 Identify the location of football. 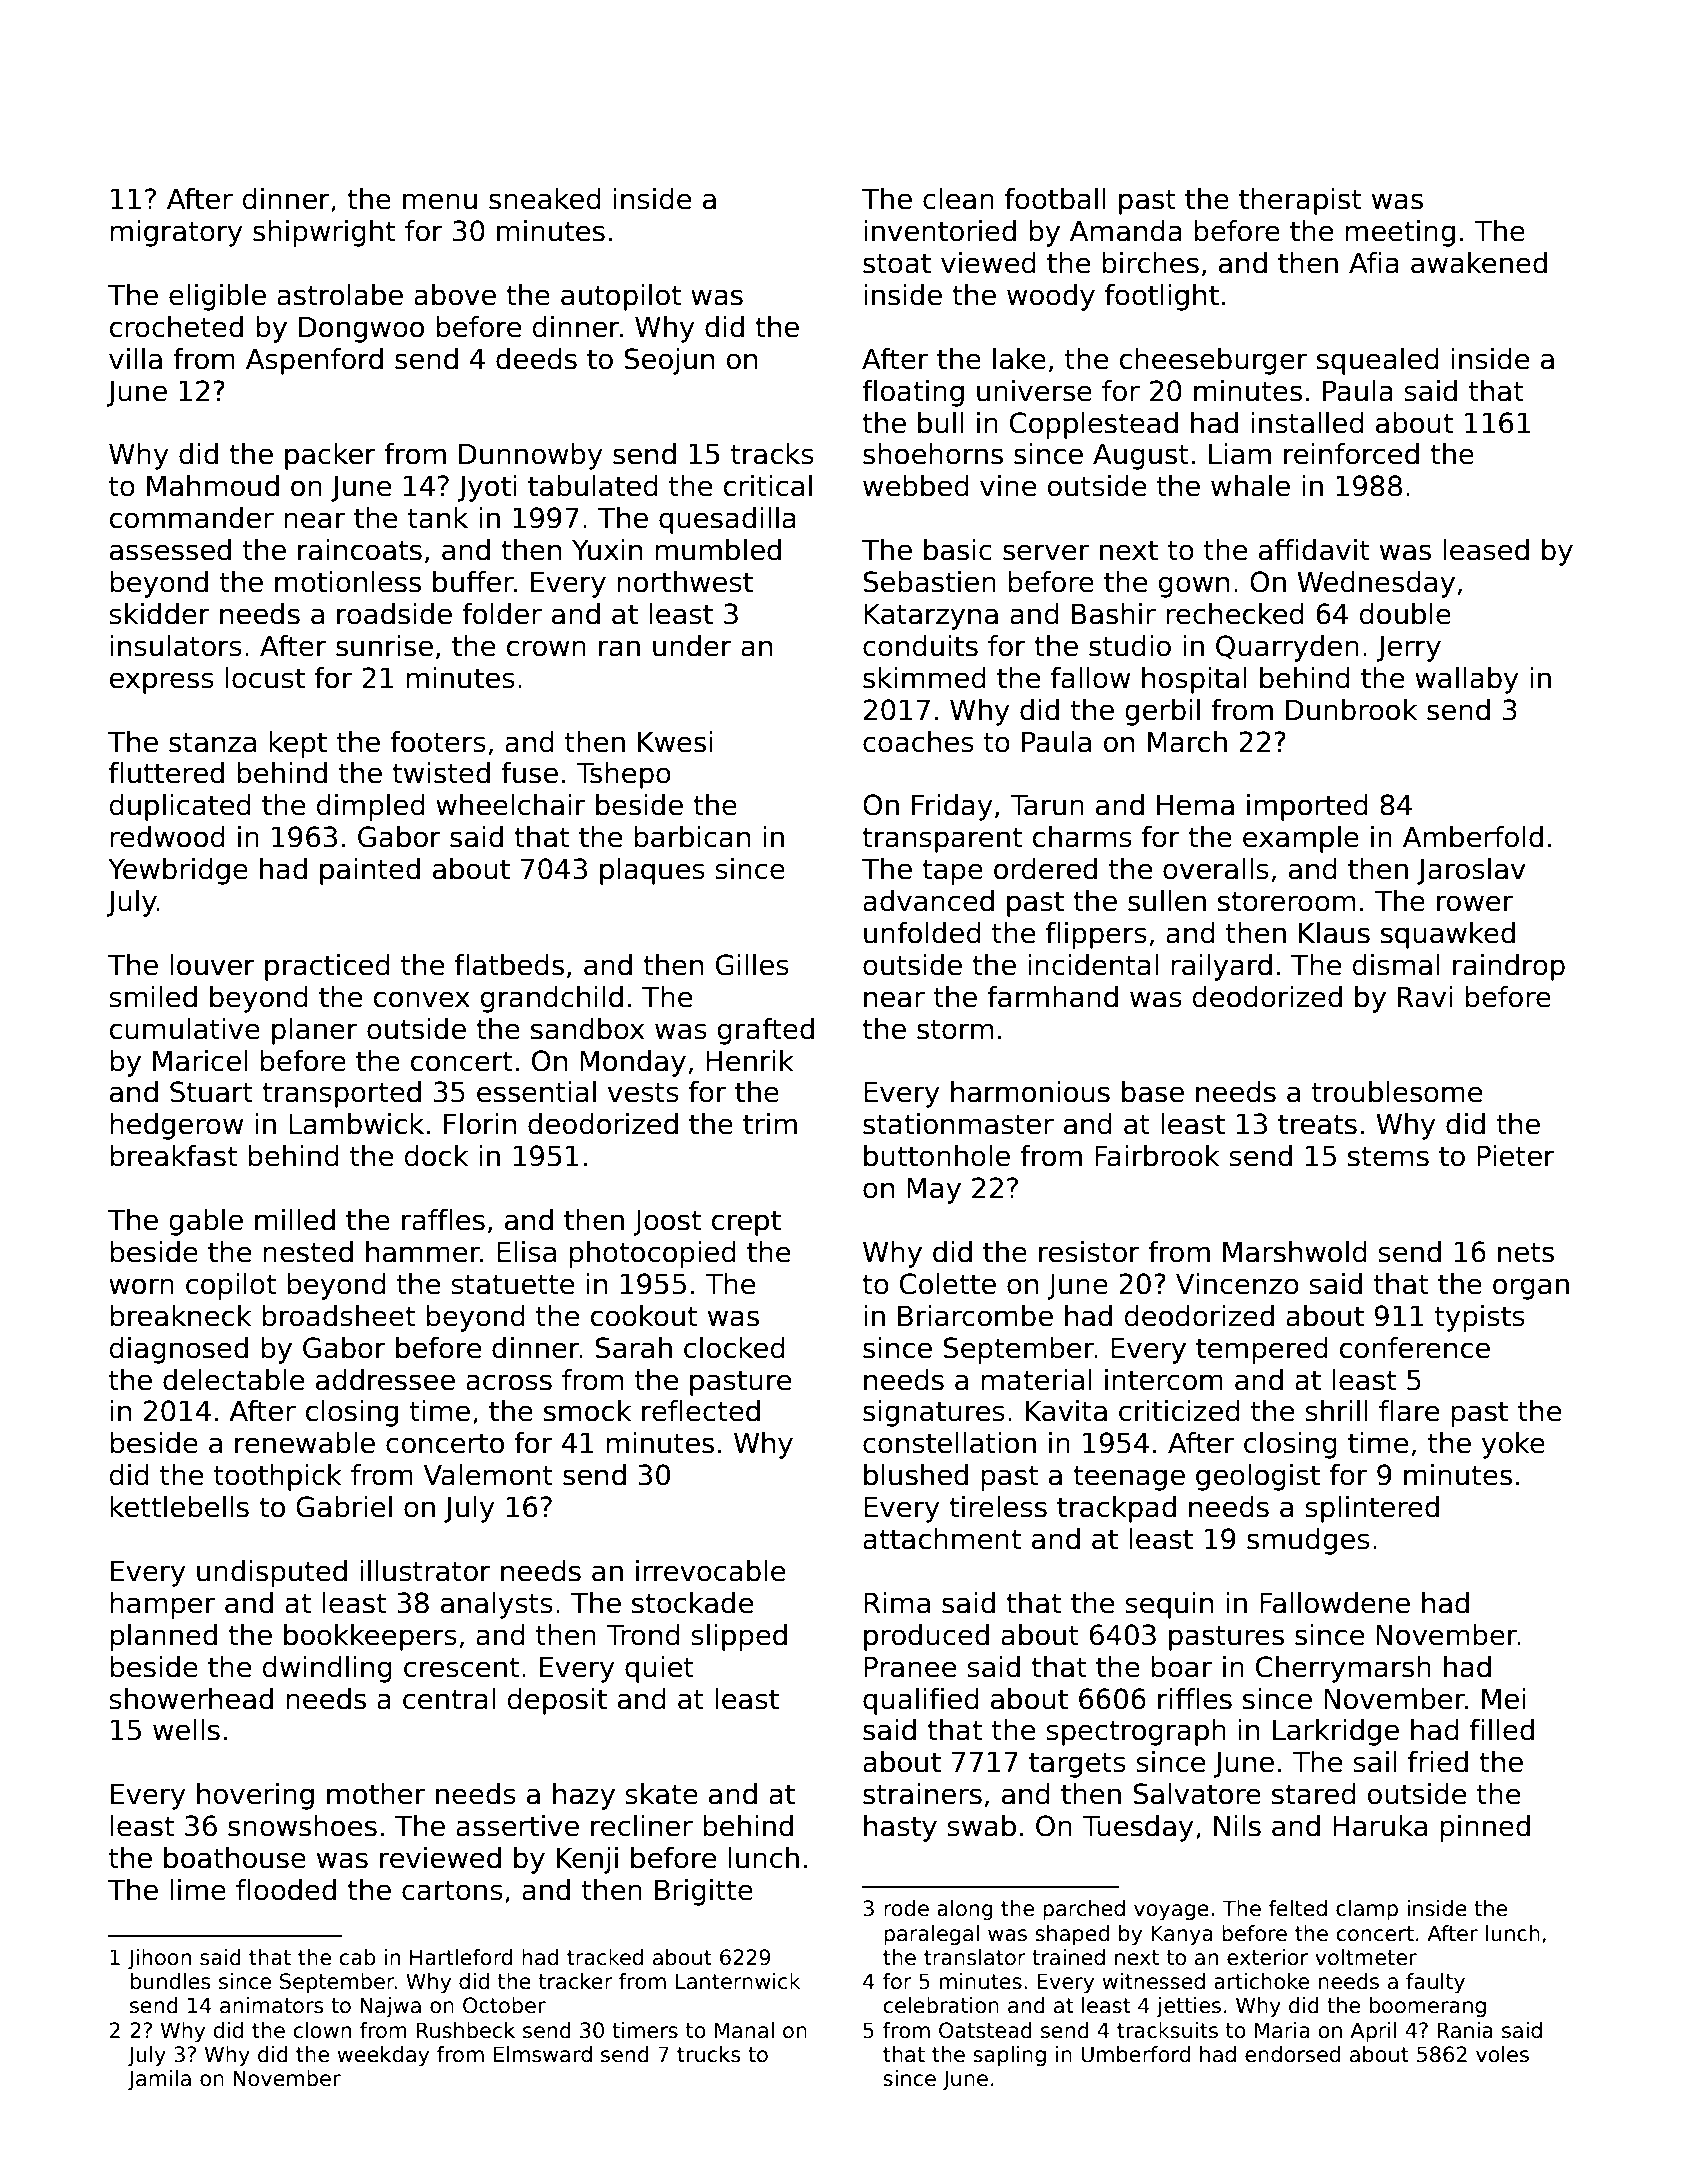
(1055, 199).
